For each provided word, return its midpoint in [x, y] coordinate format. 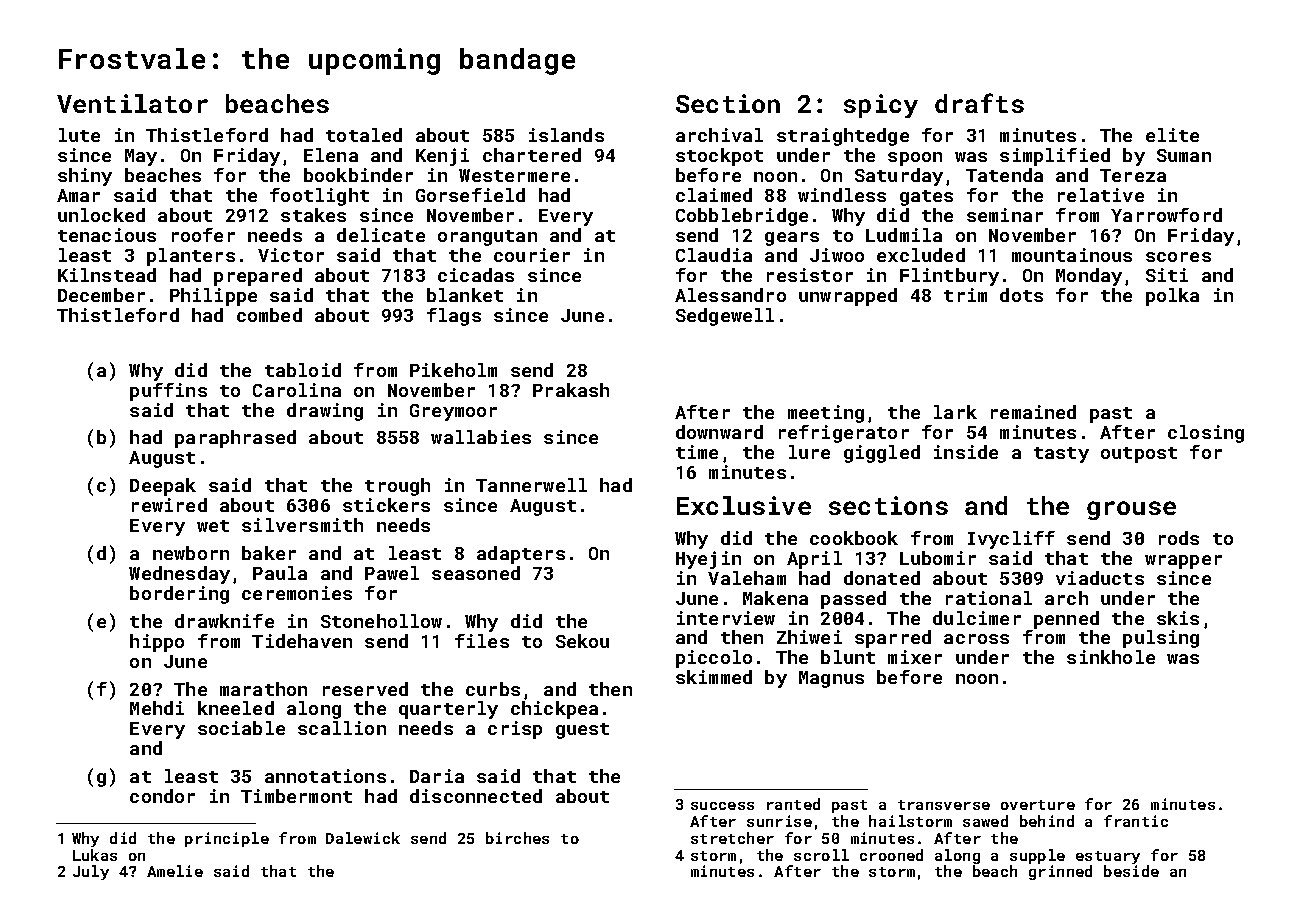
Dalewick [363, 838]
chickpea [554, 710]
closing [1206, 434]
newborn [191, 553]
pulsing [1161, 639]
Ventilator [132, 103]
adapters [521, 555]
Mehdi [157, 708]
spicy [881, 106]
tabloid [303, 370]
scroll [821, 855]
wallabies [481, 437]
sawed [985, 821]
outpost [1139, 455]
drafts [979, 103]
